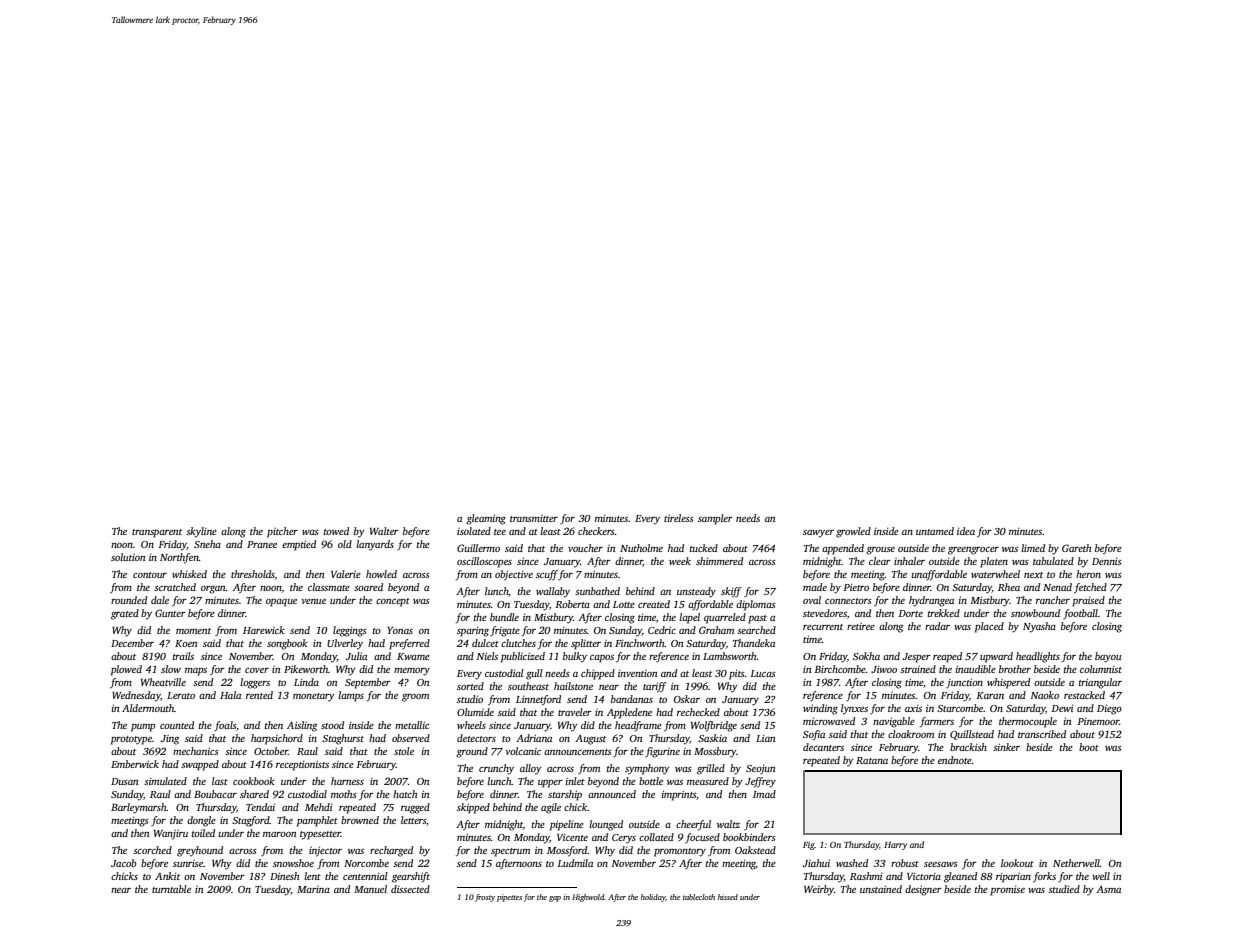 This page has width=1233, height=952. I want to click on Gareth, so click(1076, 548).
